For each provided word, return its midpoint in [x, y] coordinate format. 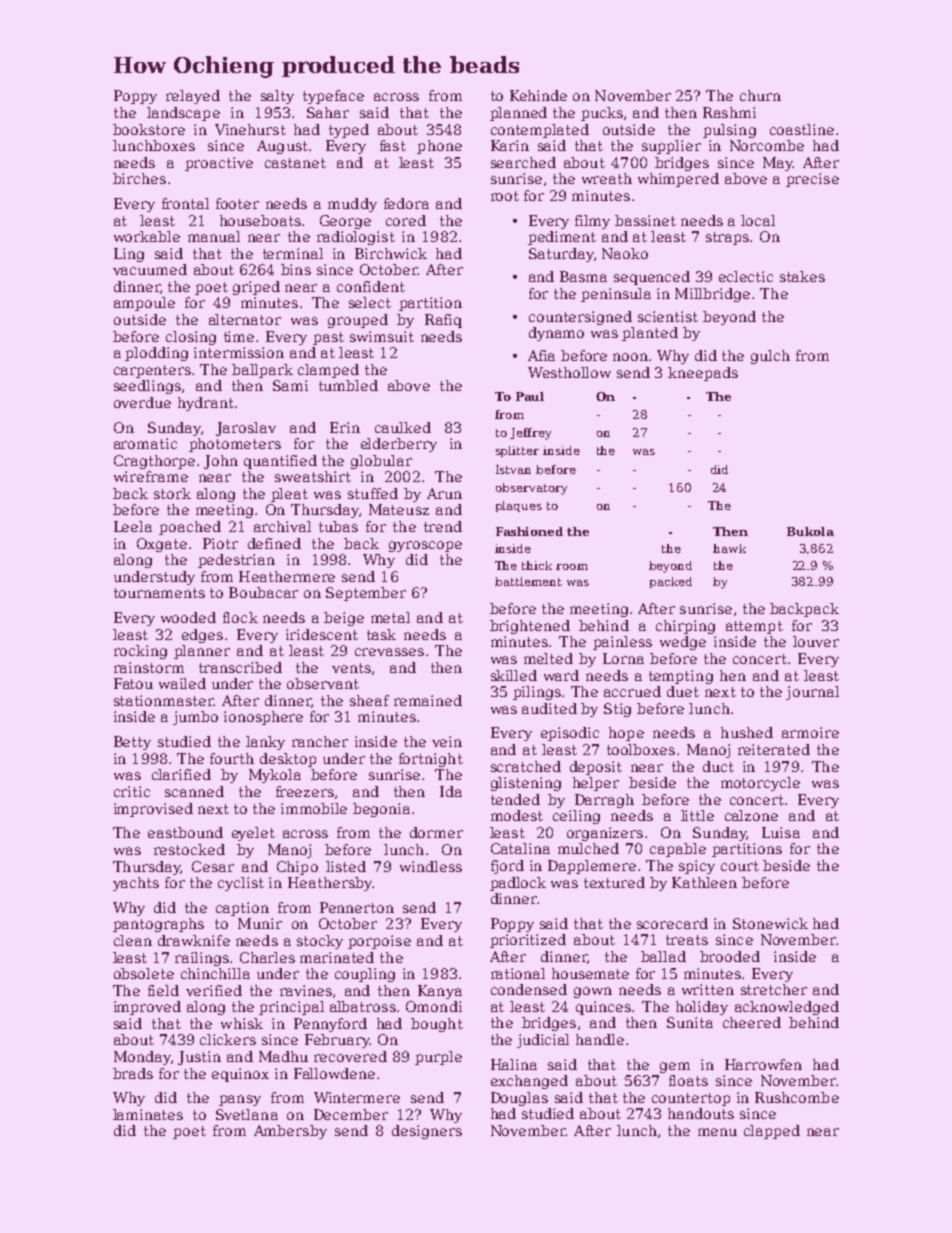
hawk [729, 548]
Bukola [810, 531]
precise [812, 180]
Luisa [781, 832]
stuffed [373, 493]
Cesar [213, 866]
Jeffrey [530, 434]
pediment [562, 238]
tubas [338, 526]
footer [237, 203]
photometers [235, 445]
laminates [148, 1114]
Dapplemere [592, 867]
